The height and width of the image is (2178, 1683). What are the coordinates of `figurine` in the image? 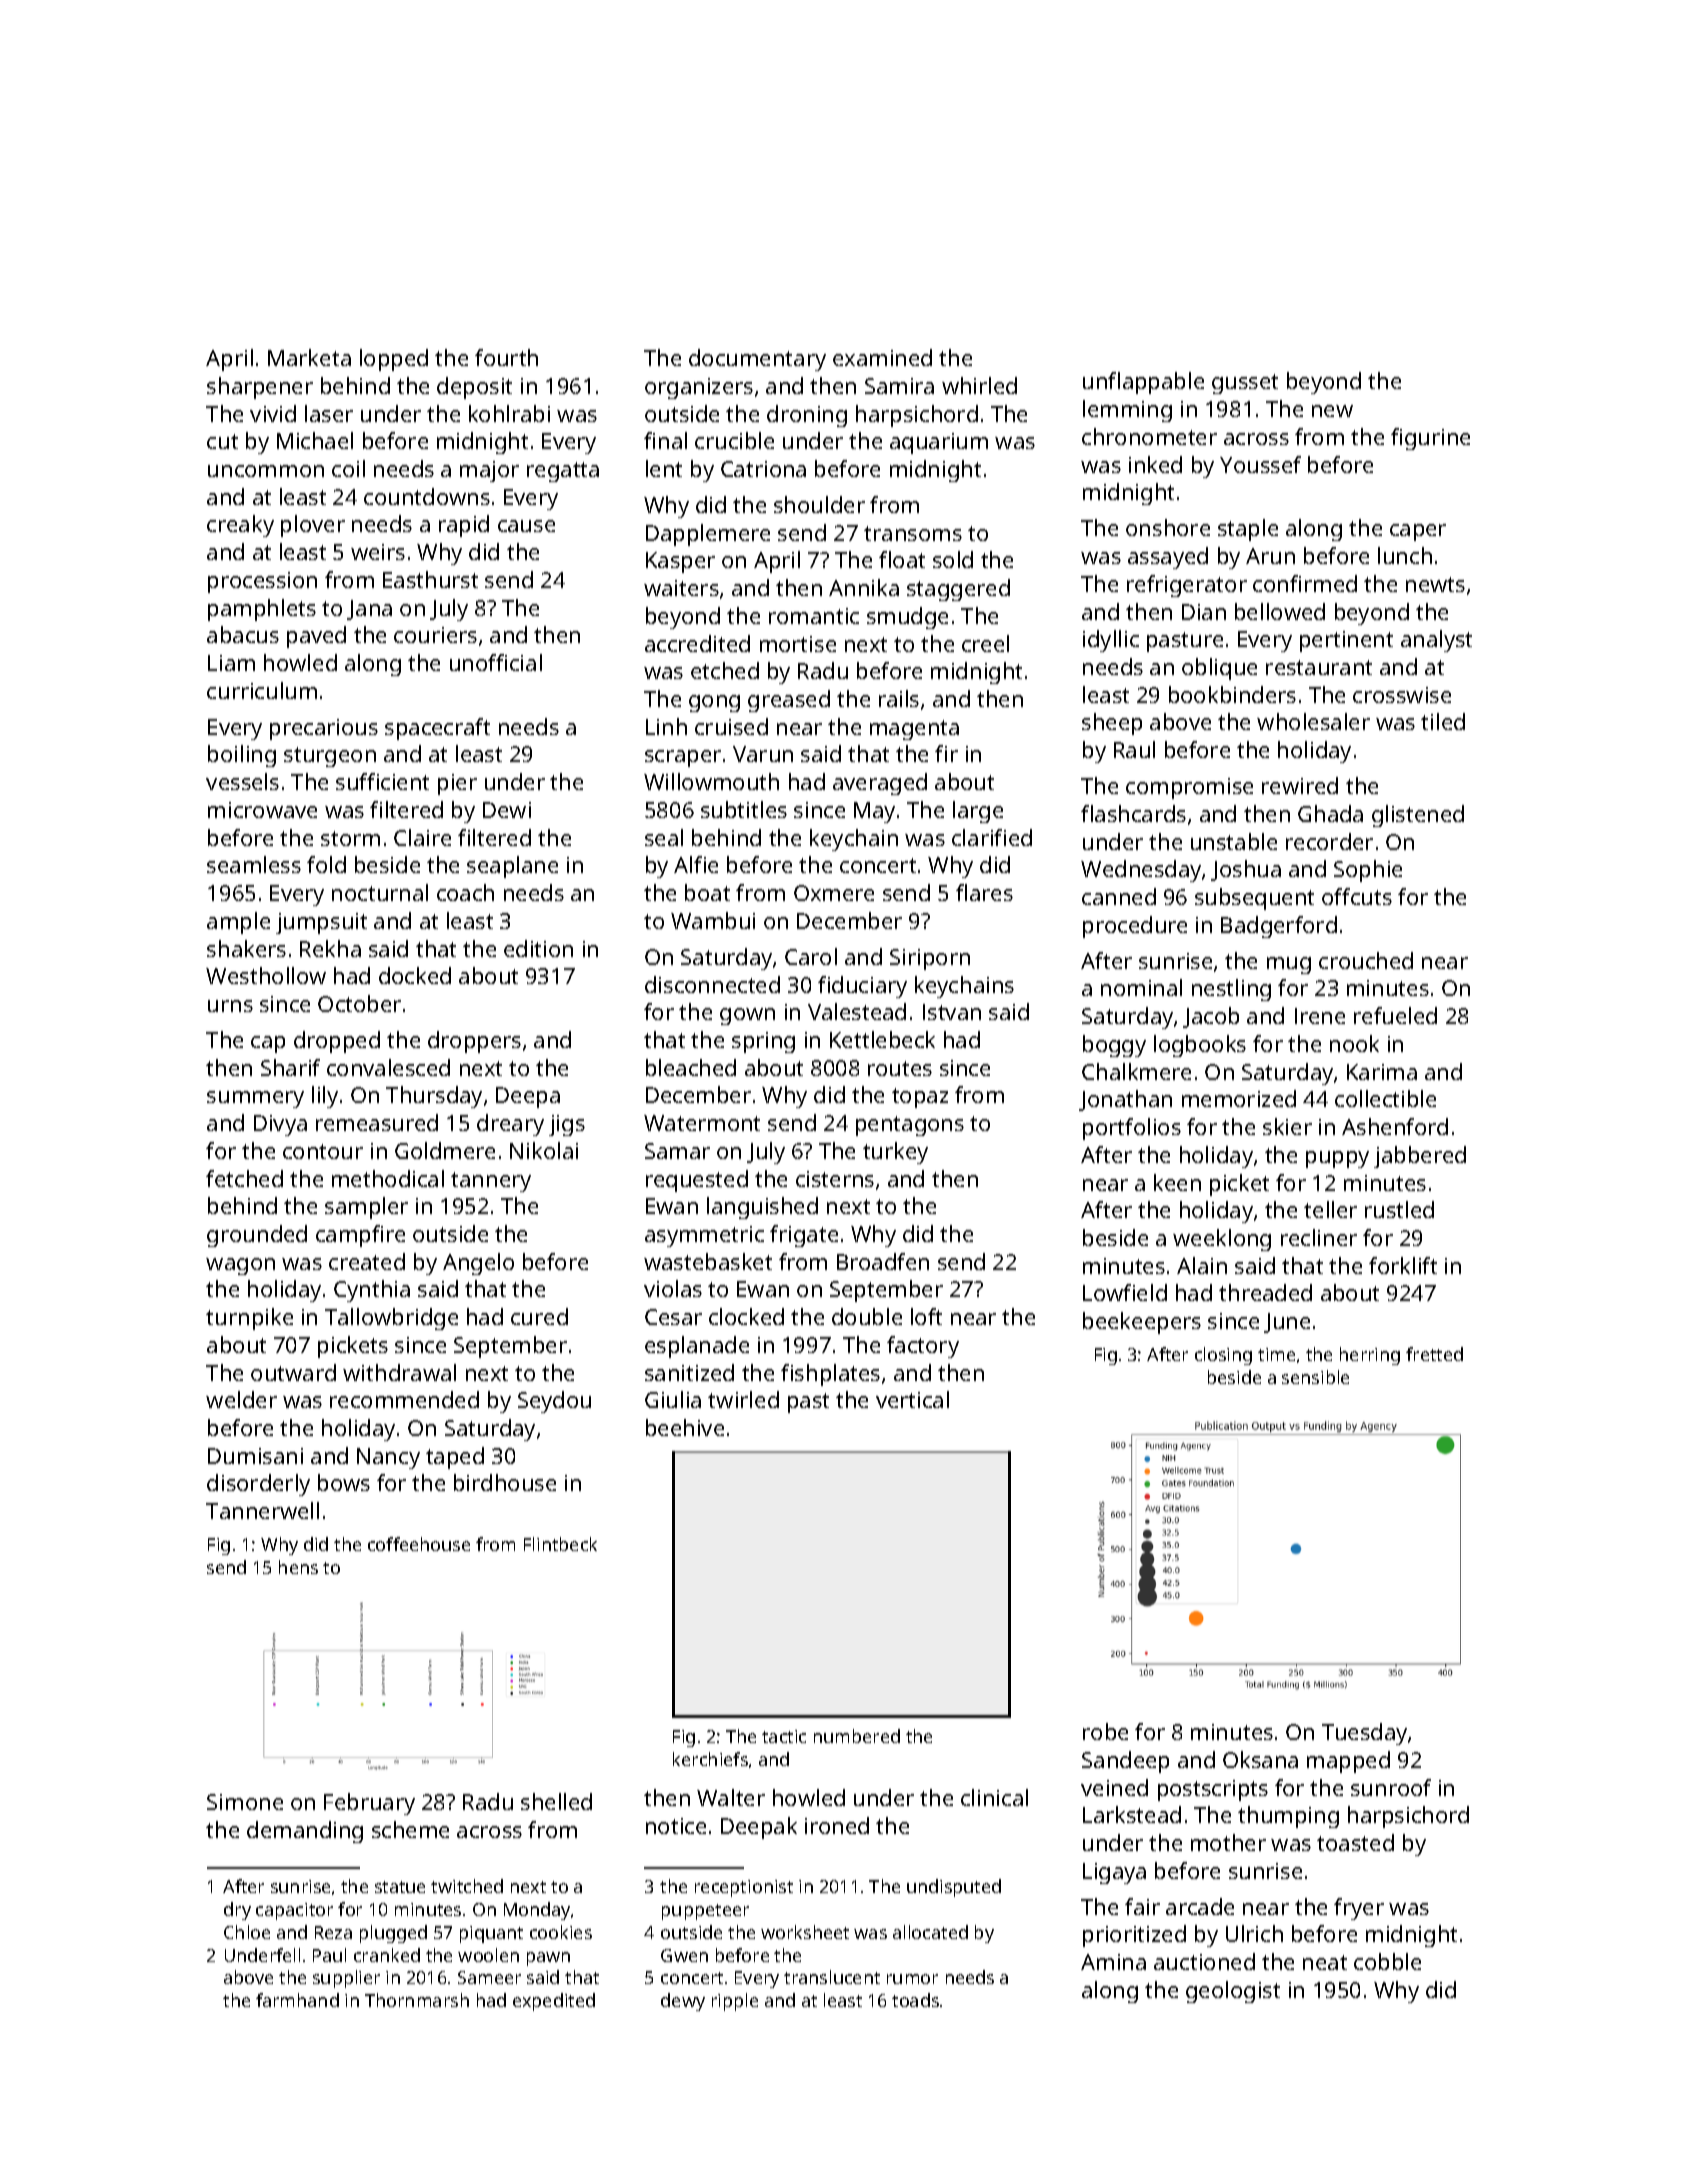 It's located at (1430, 439).
